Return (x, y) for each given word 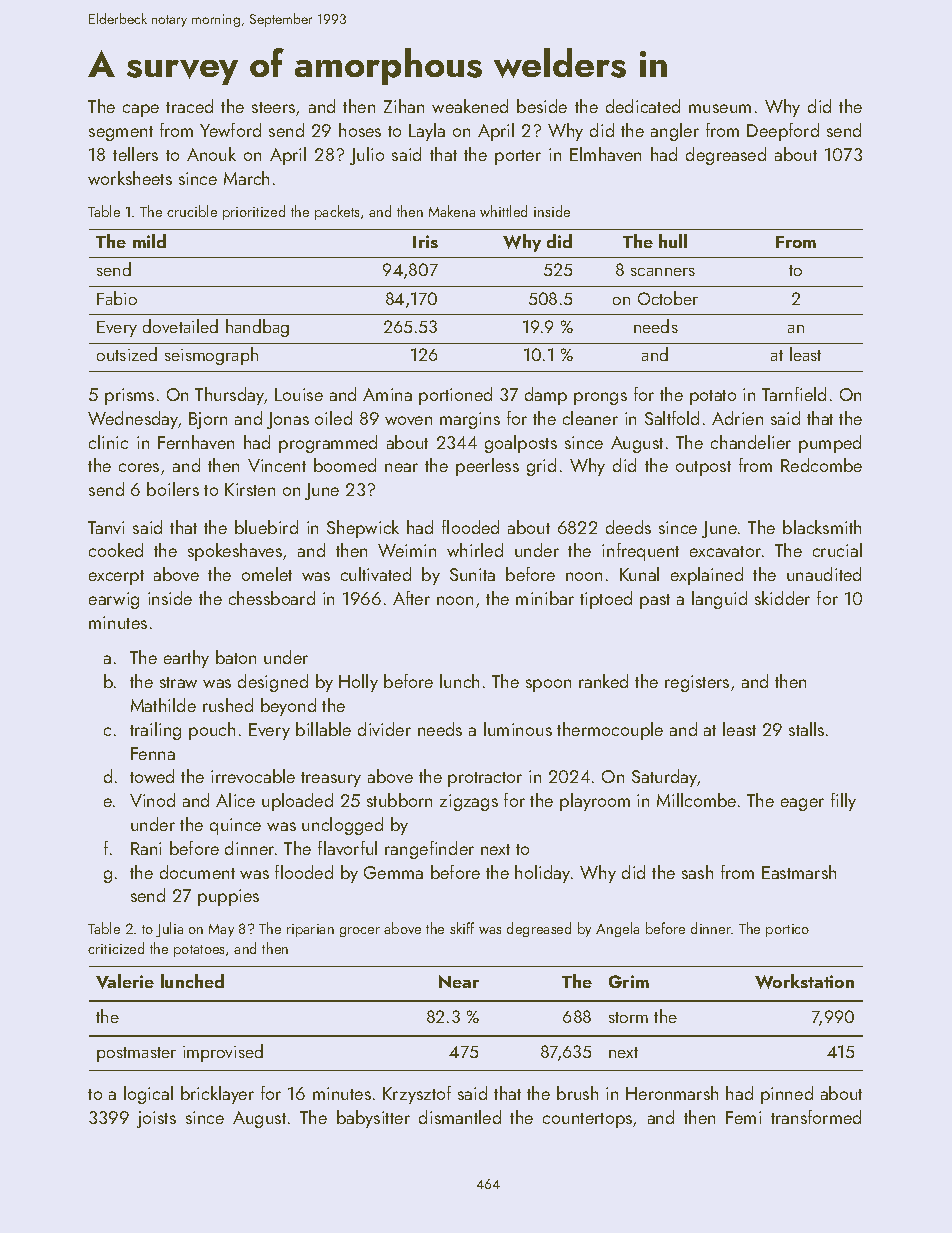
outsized (127, 354)
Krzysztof (417, 1095)
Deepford (783, 132)
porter (518, 157)
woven (408, 420)
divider (384, 729)
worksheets (130, 178)
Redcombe (821, 465)
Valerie (125, 981)
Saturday (665, 778)
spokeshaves (235, 552)
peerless (487, 467)
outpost (703, 468)
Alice (235, 800)
